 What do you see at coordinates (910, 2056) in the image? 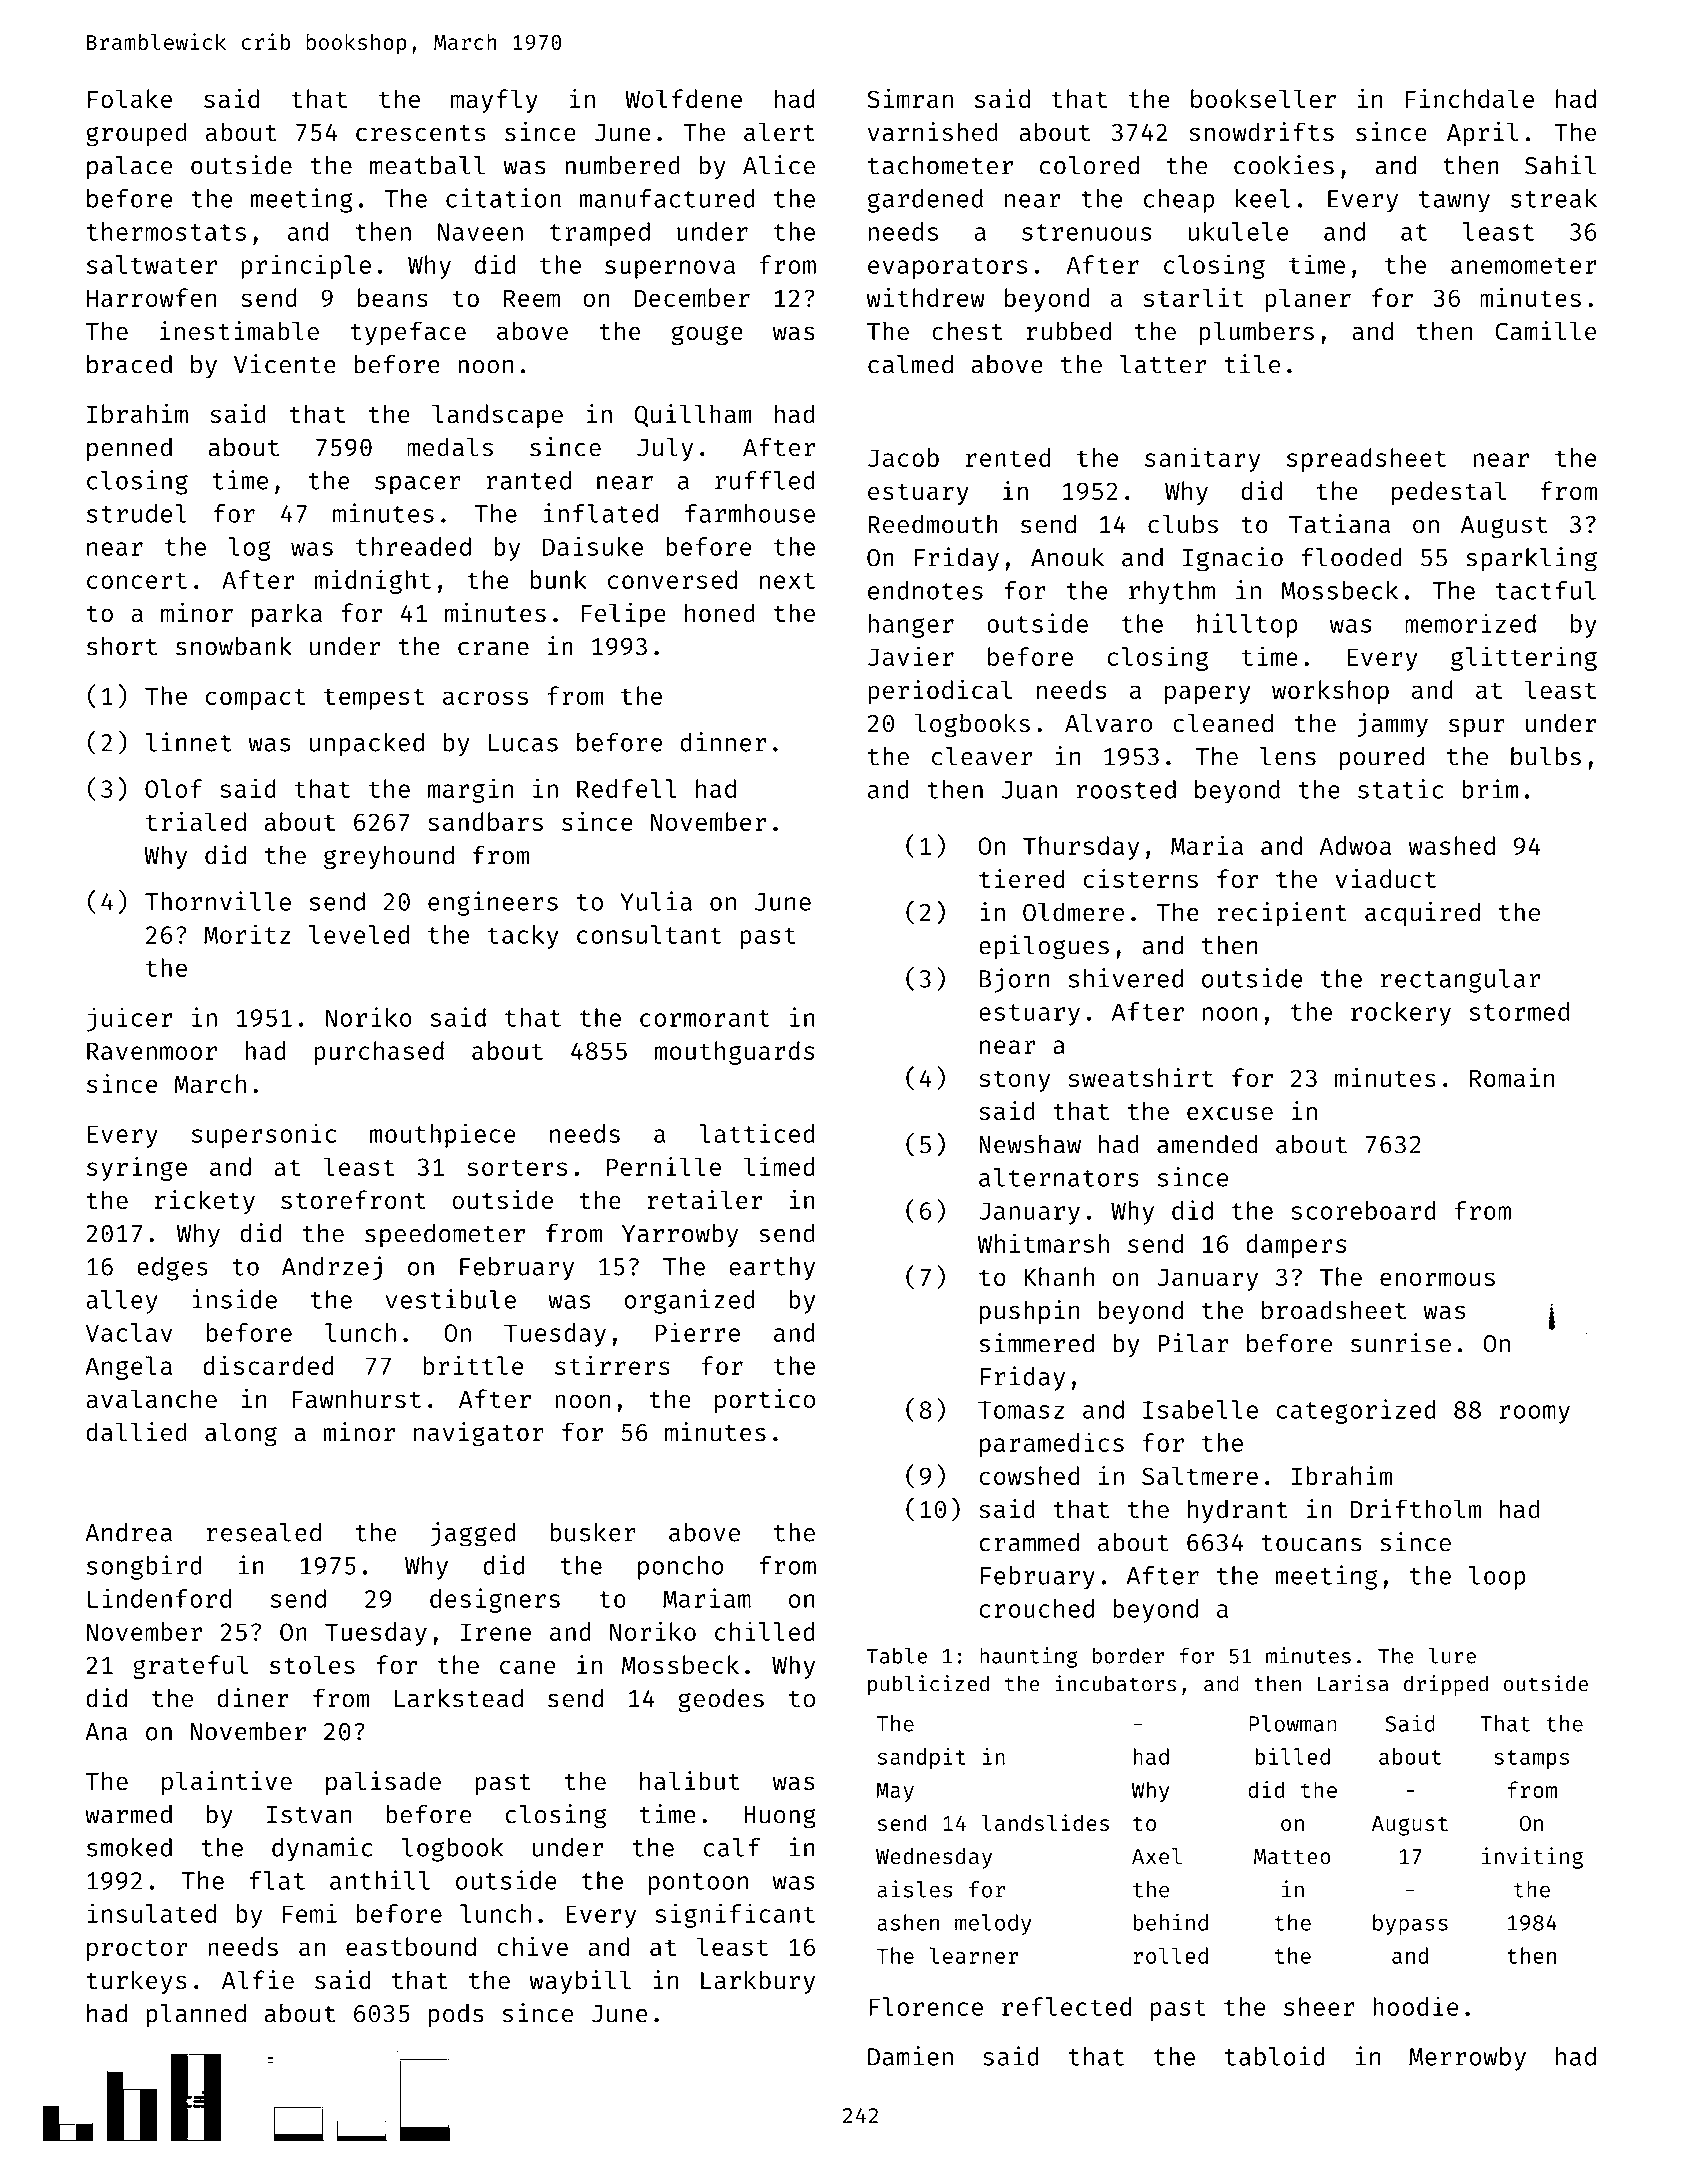
I see `Damien` at bounding box center [910, 2056].
